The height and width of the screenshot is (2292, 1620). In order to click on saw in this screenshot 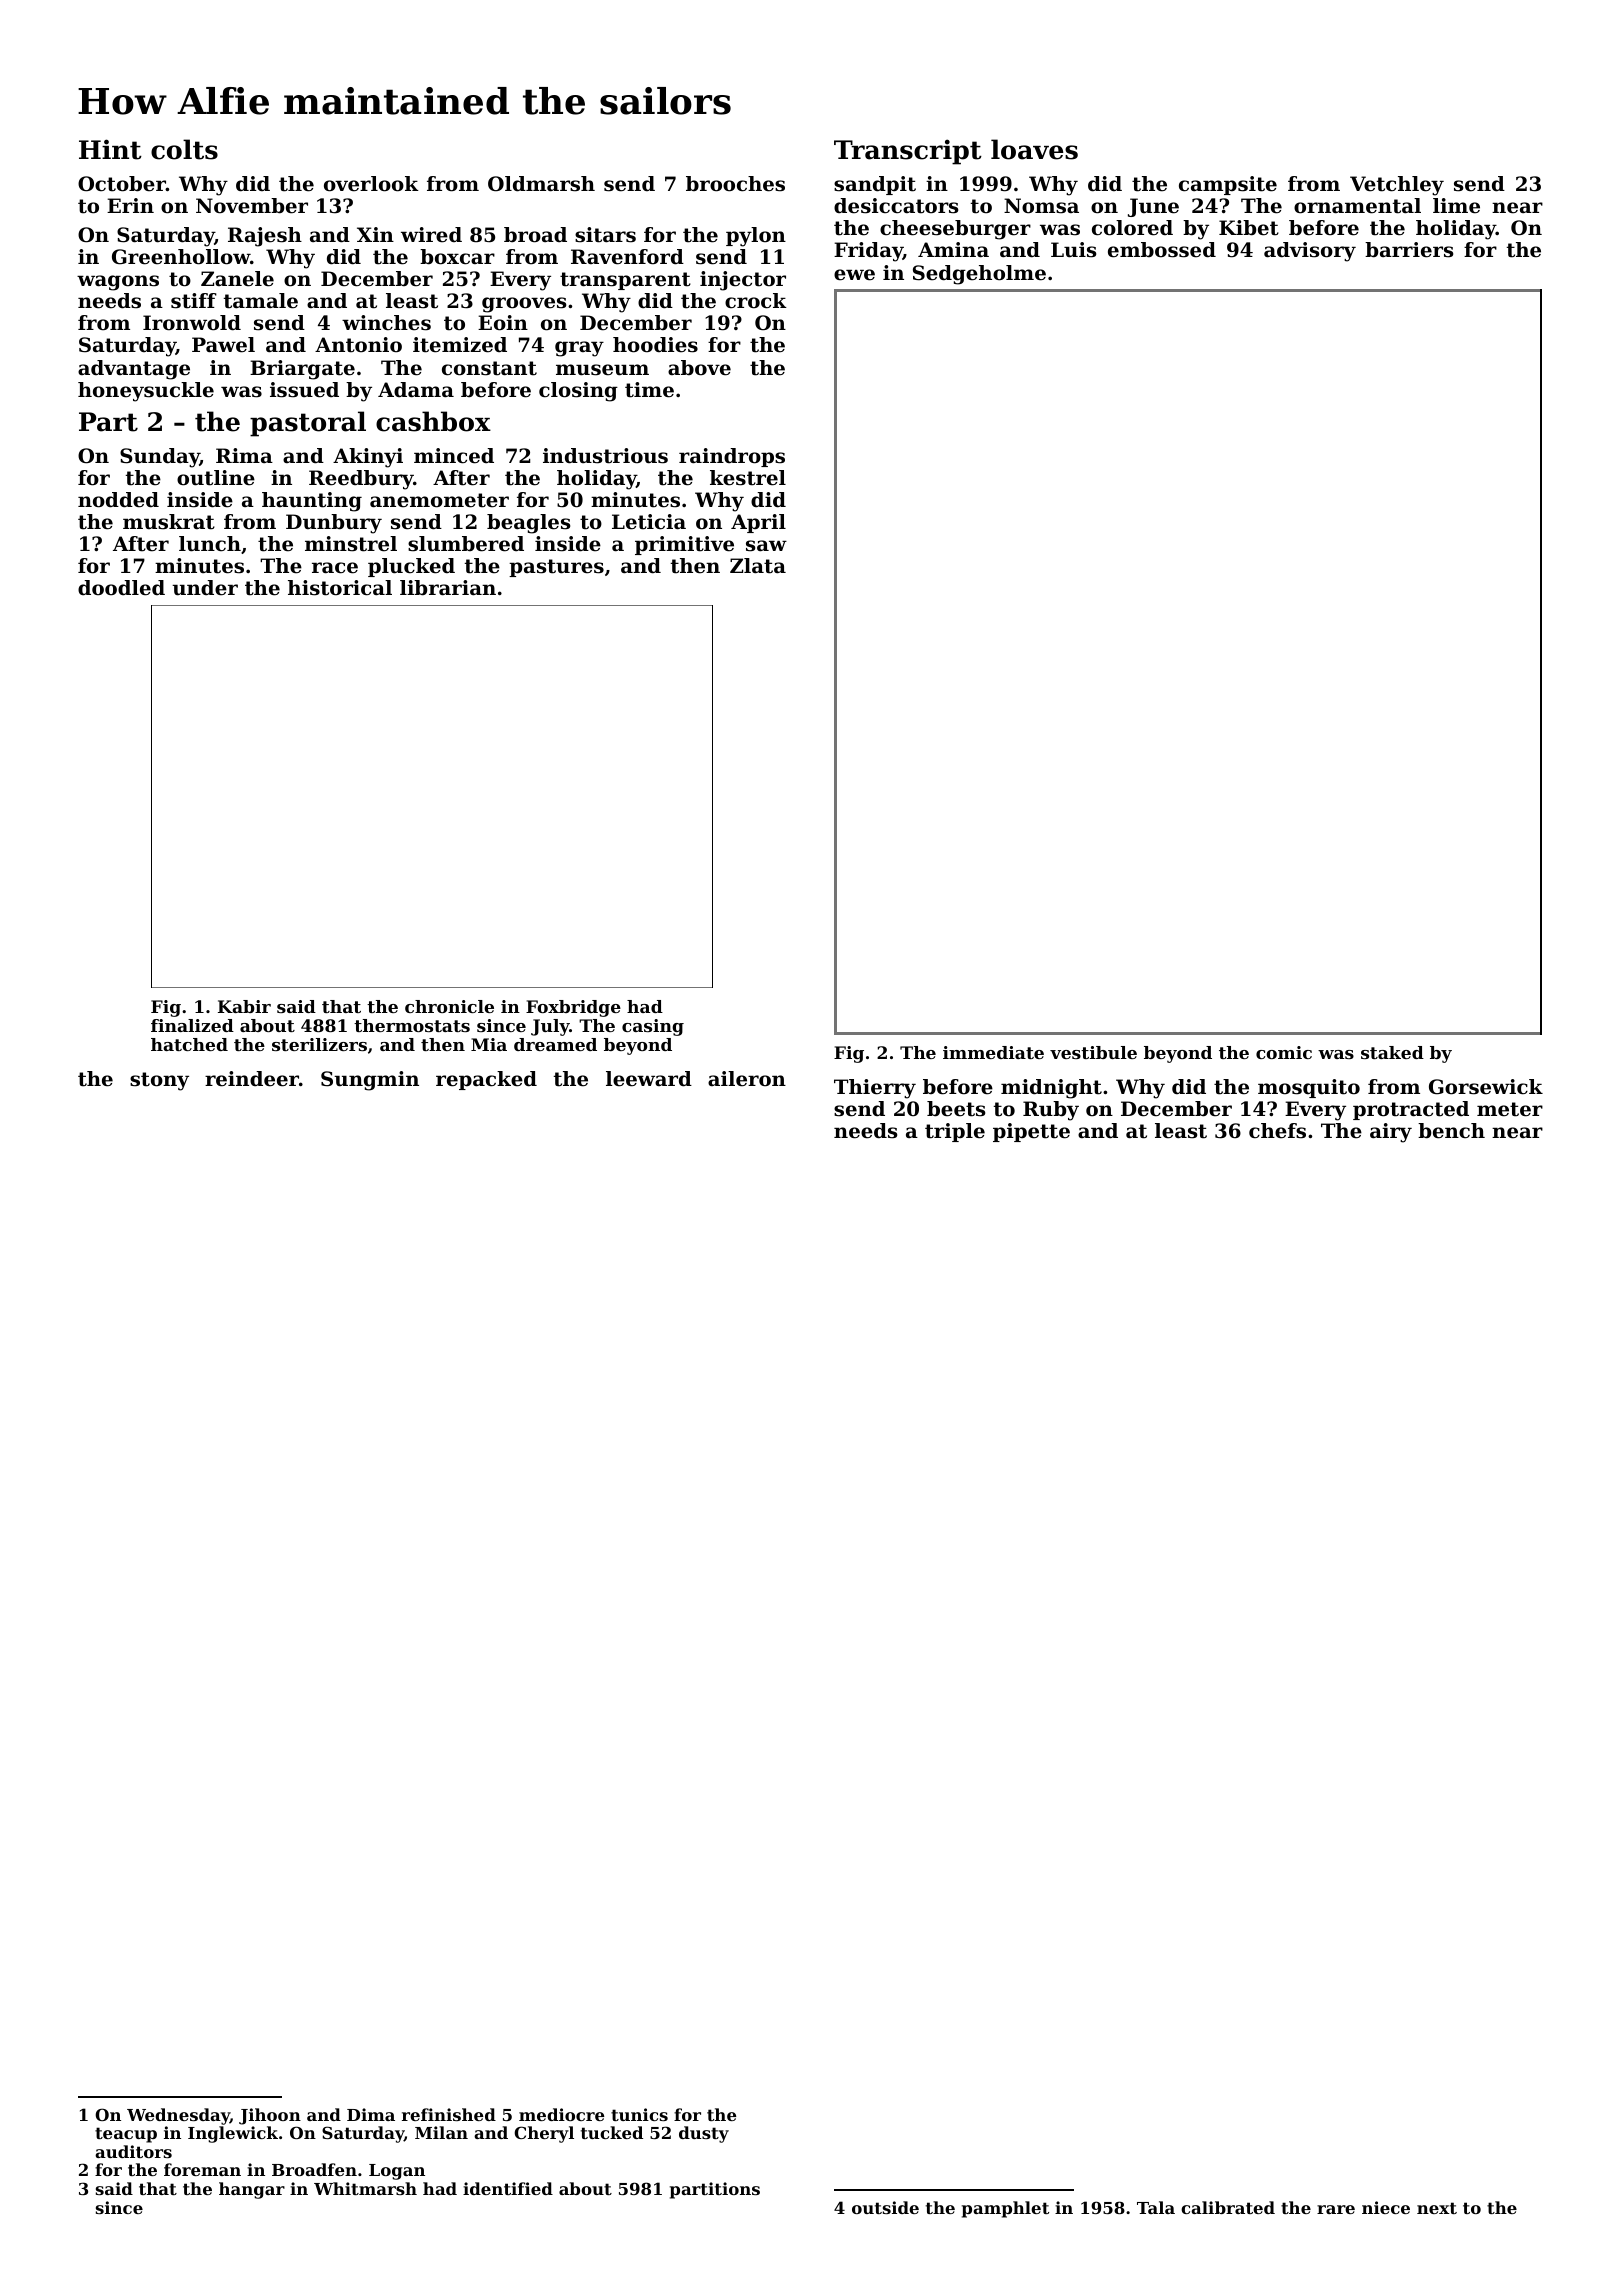, I will do `click(766, 546)`.
